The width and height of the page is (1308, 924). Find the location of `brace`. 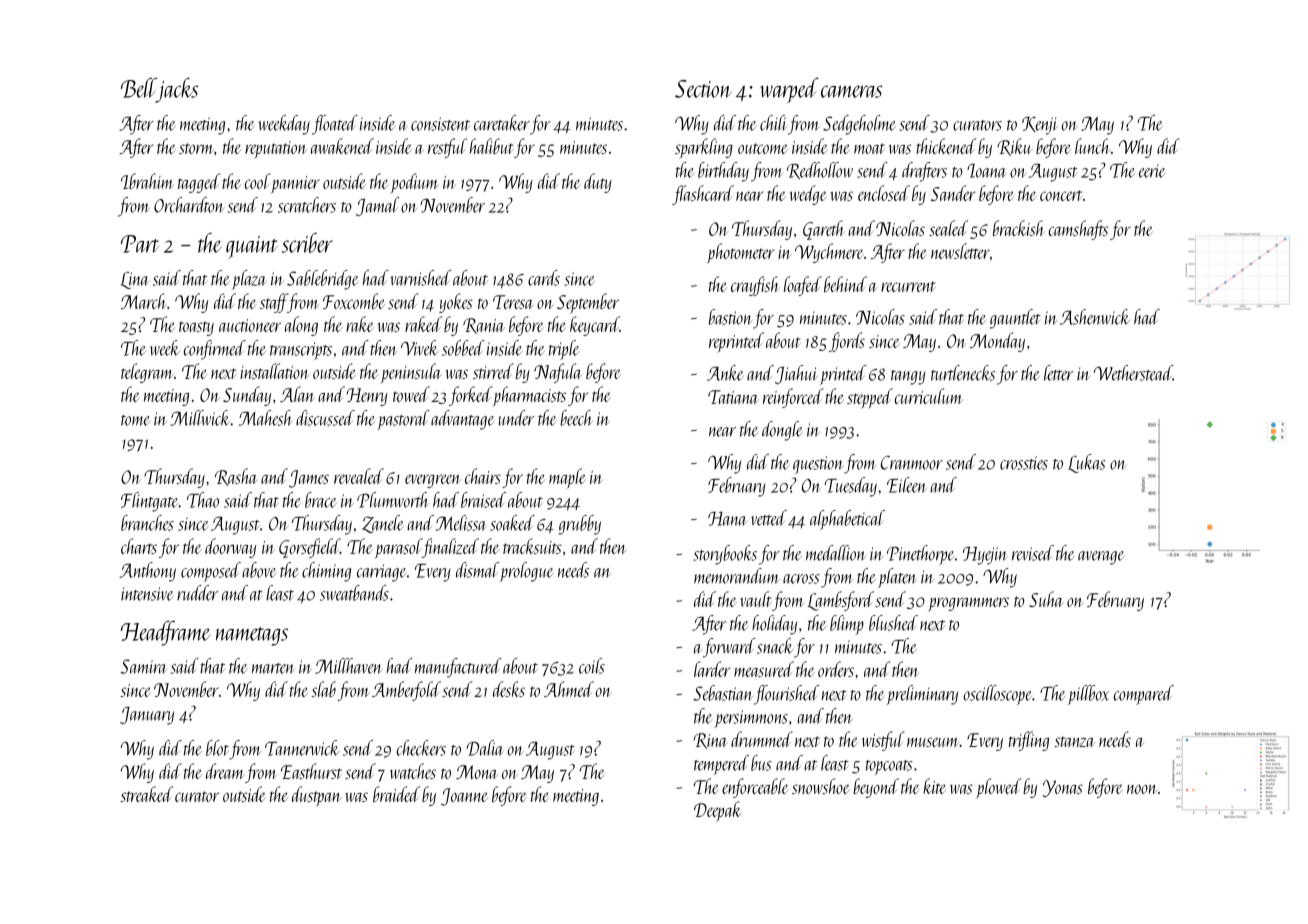

brace is located at coordinates (320, 500).
